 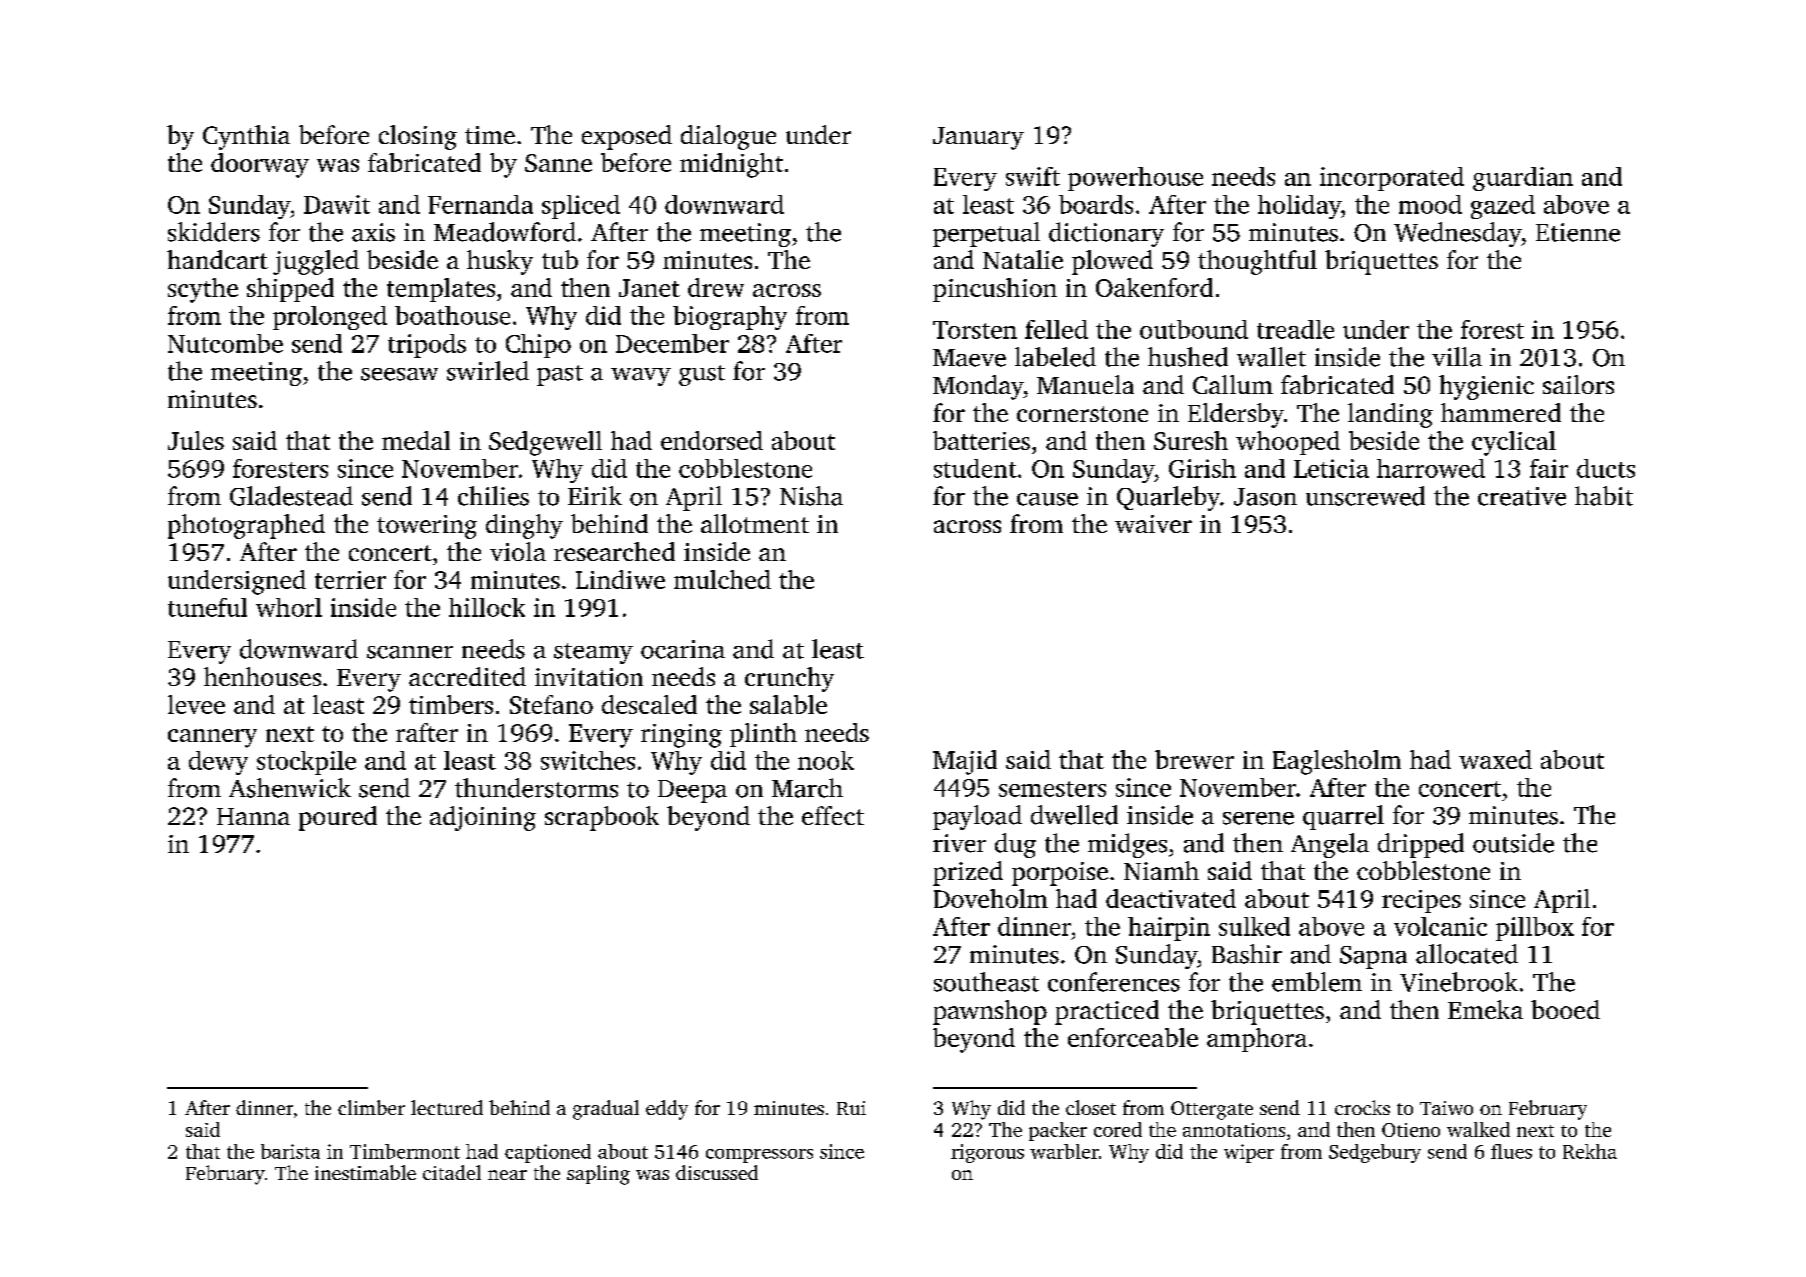 I want to click on guardian, so click(x=1523, y=179).
